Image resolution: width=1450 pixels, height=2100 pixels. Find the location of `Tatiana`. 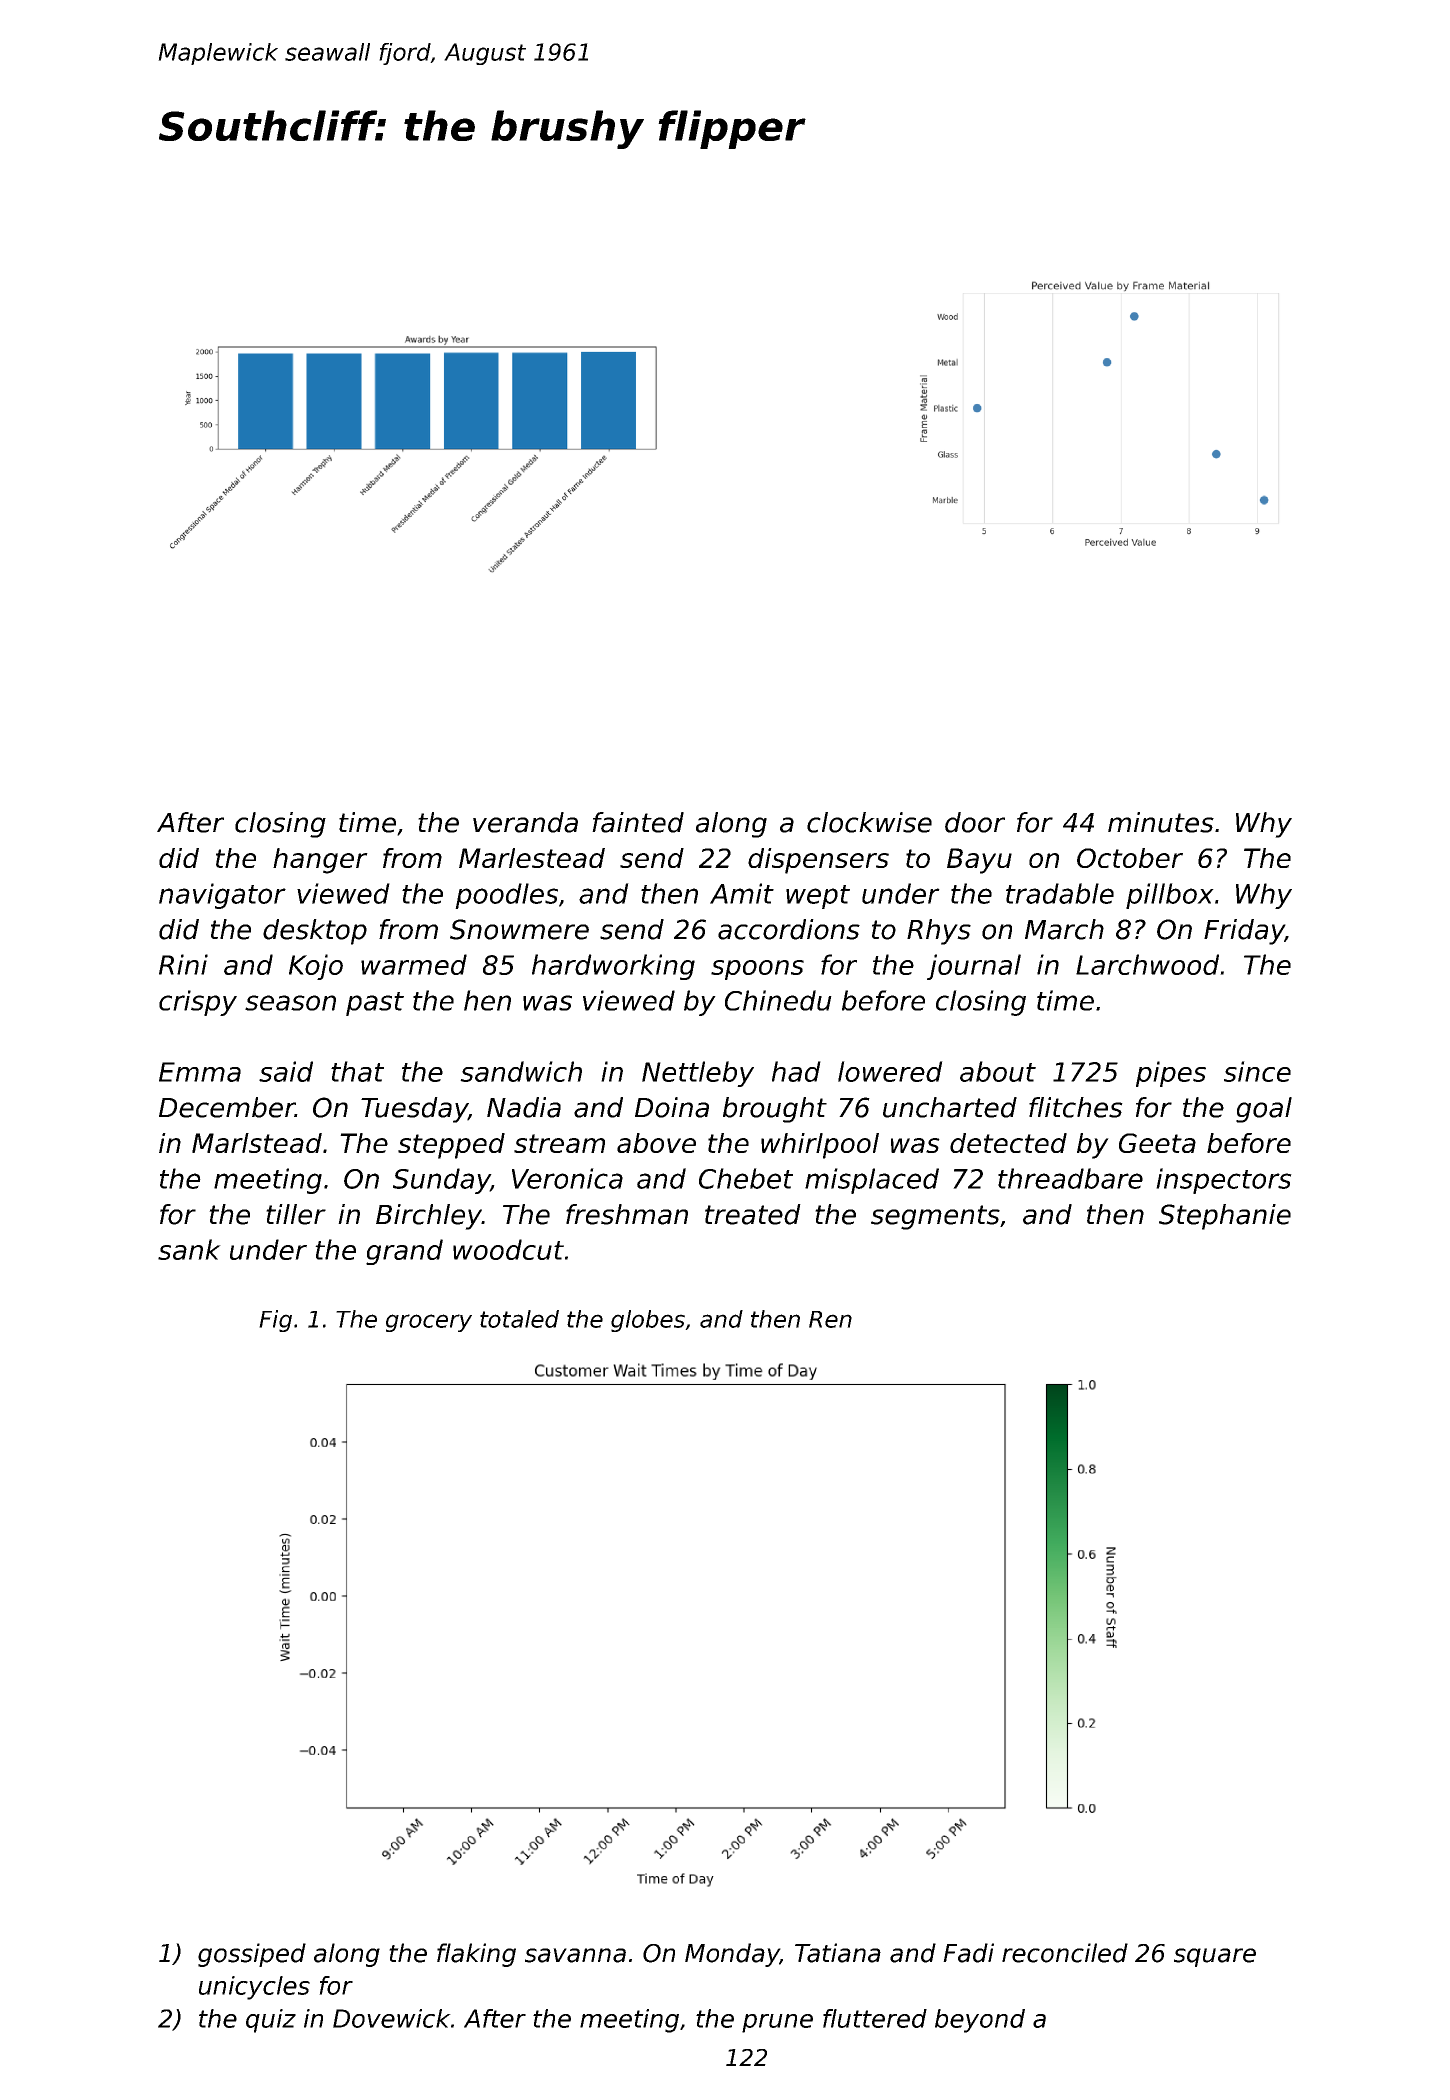

Tatiana is located at coordinates (838, 1953).
